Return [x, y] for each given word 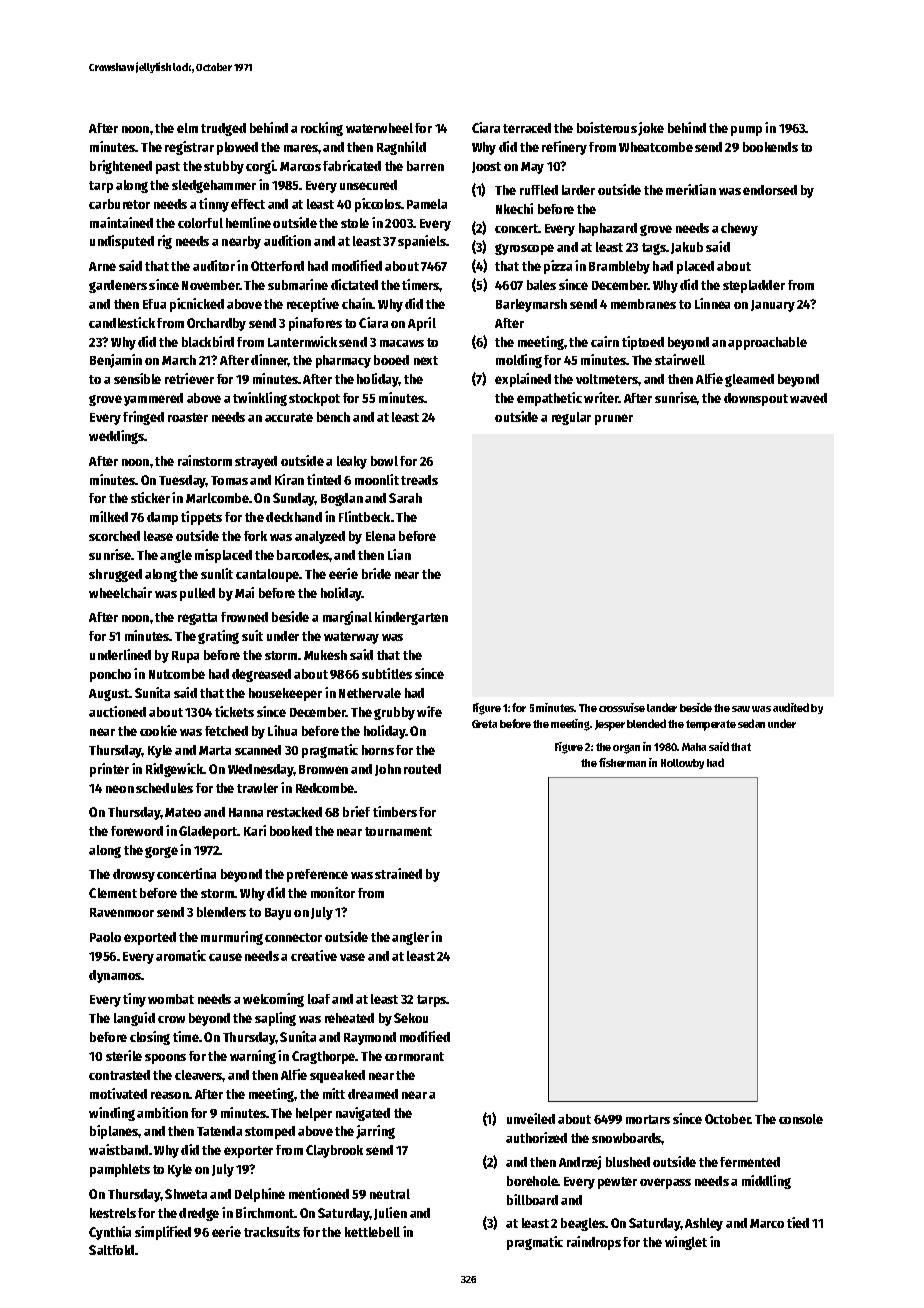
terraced [527, 128]
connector [293, 937]
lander [662, 707]
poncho [110, 675]
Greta [484, 724]
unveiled [531, 1118]
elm [187, 128]
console [801, 1119]
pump [746, 131]
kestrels [113, 1213]
